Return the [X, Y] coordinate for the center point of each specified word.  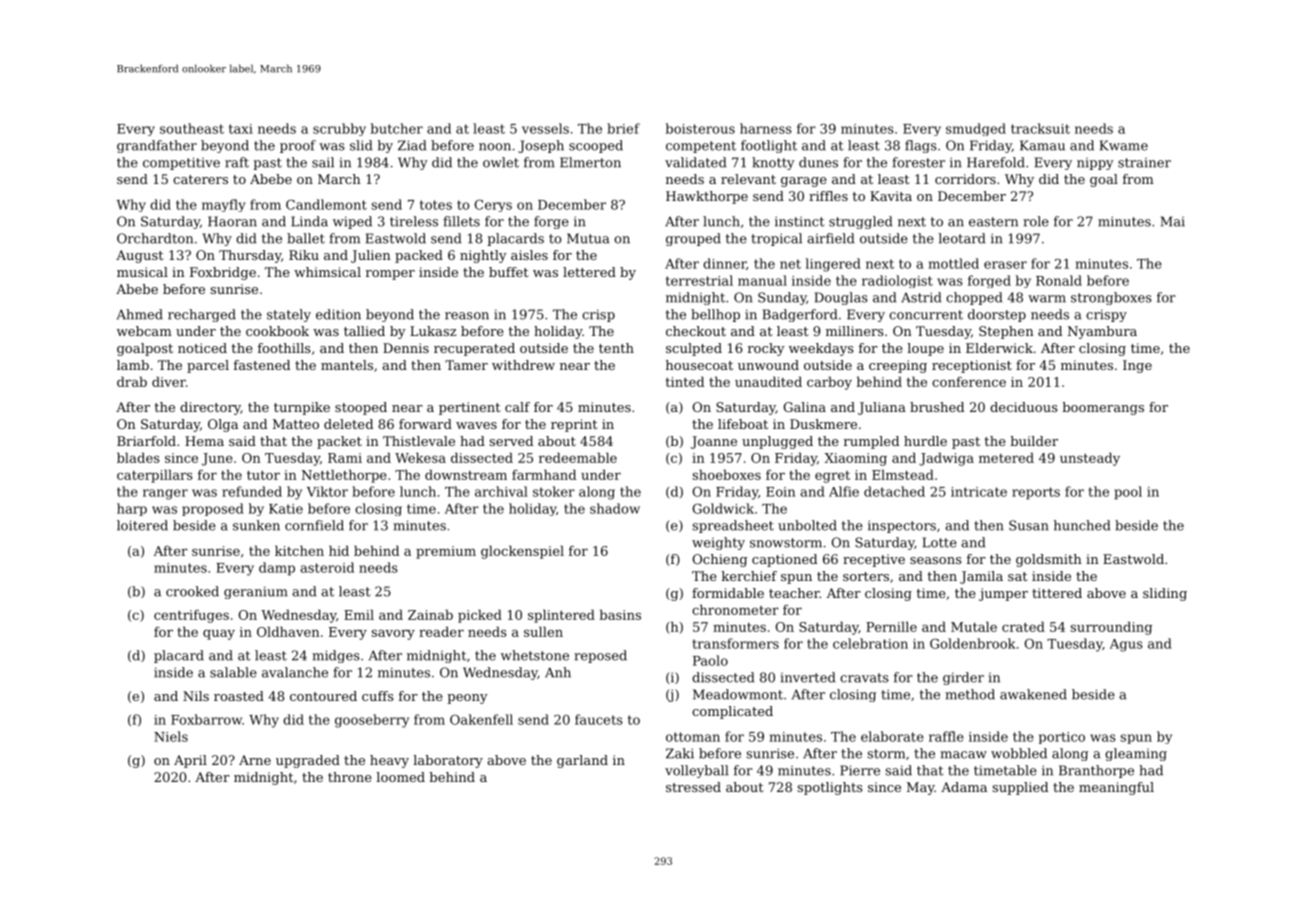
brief [623, 128]
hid [339, 550]
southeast [192, 128]
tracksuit [1040, 128]
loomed [400, 777]
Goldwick [723, 508]
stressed [693, 787]
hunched [1082, 525]
